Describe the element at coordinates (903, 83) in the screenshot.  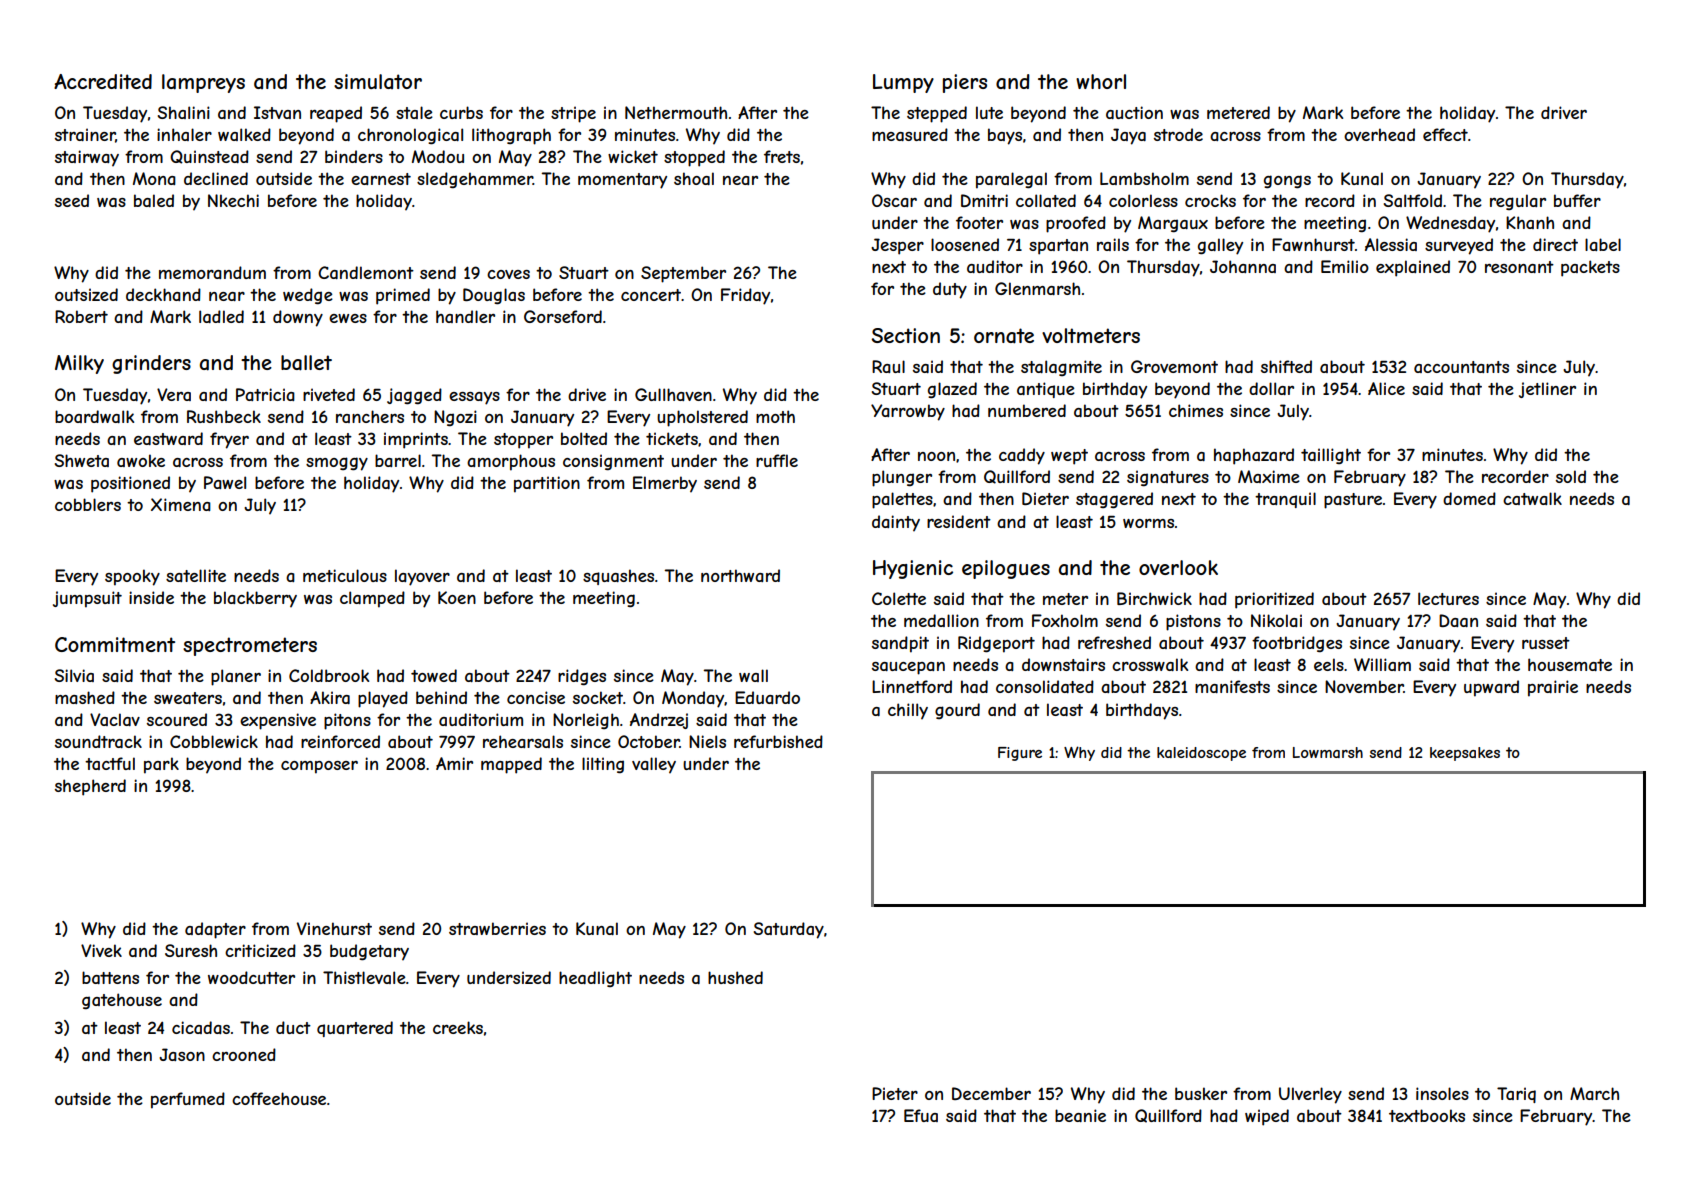
I see `Lumpy` at that location.
